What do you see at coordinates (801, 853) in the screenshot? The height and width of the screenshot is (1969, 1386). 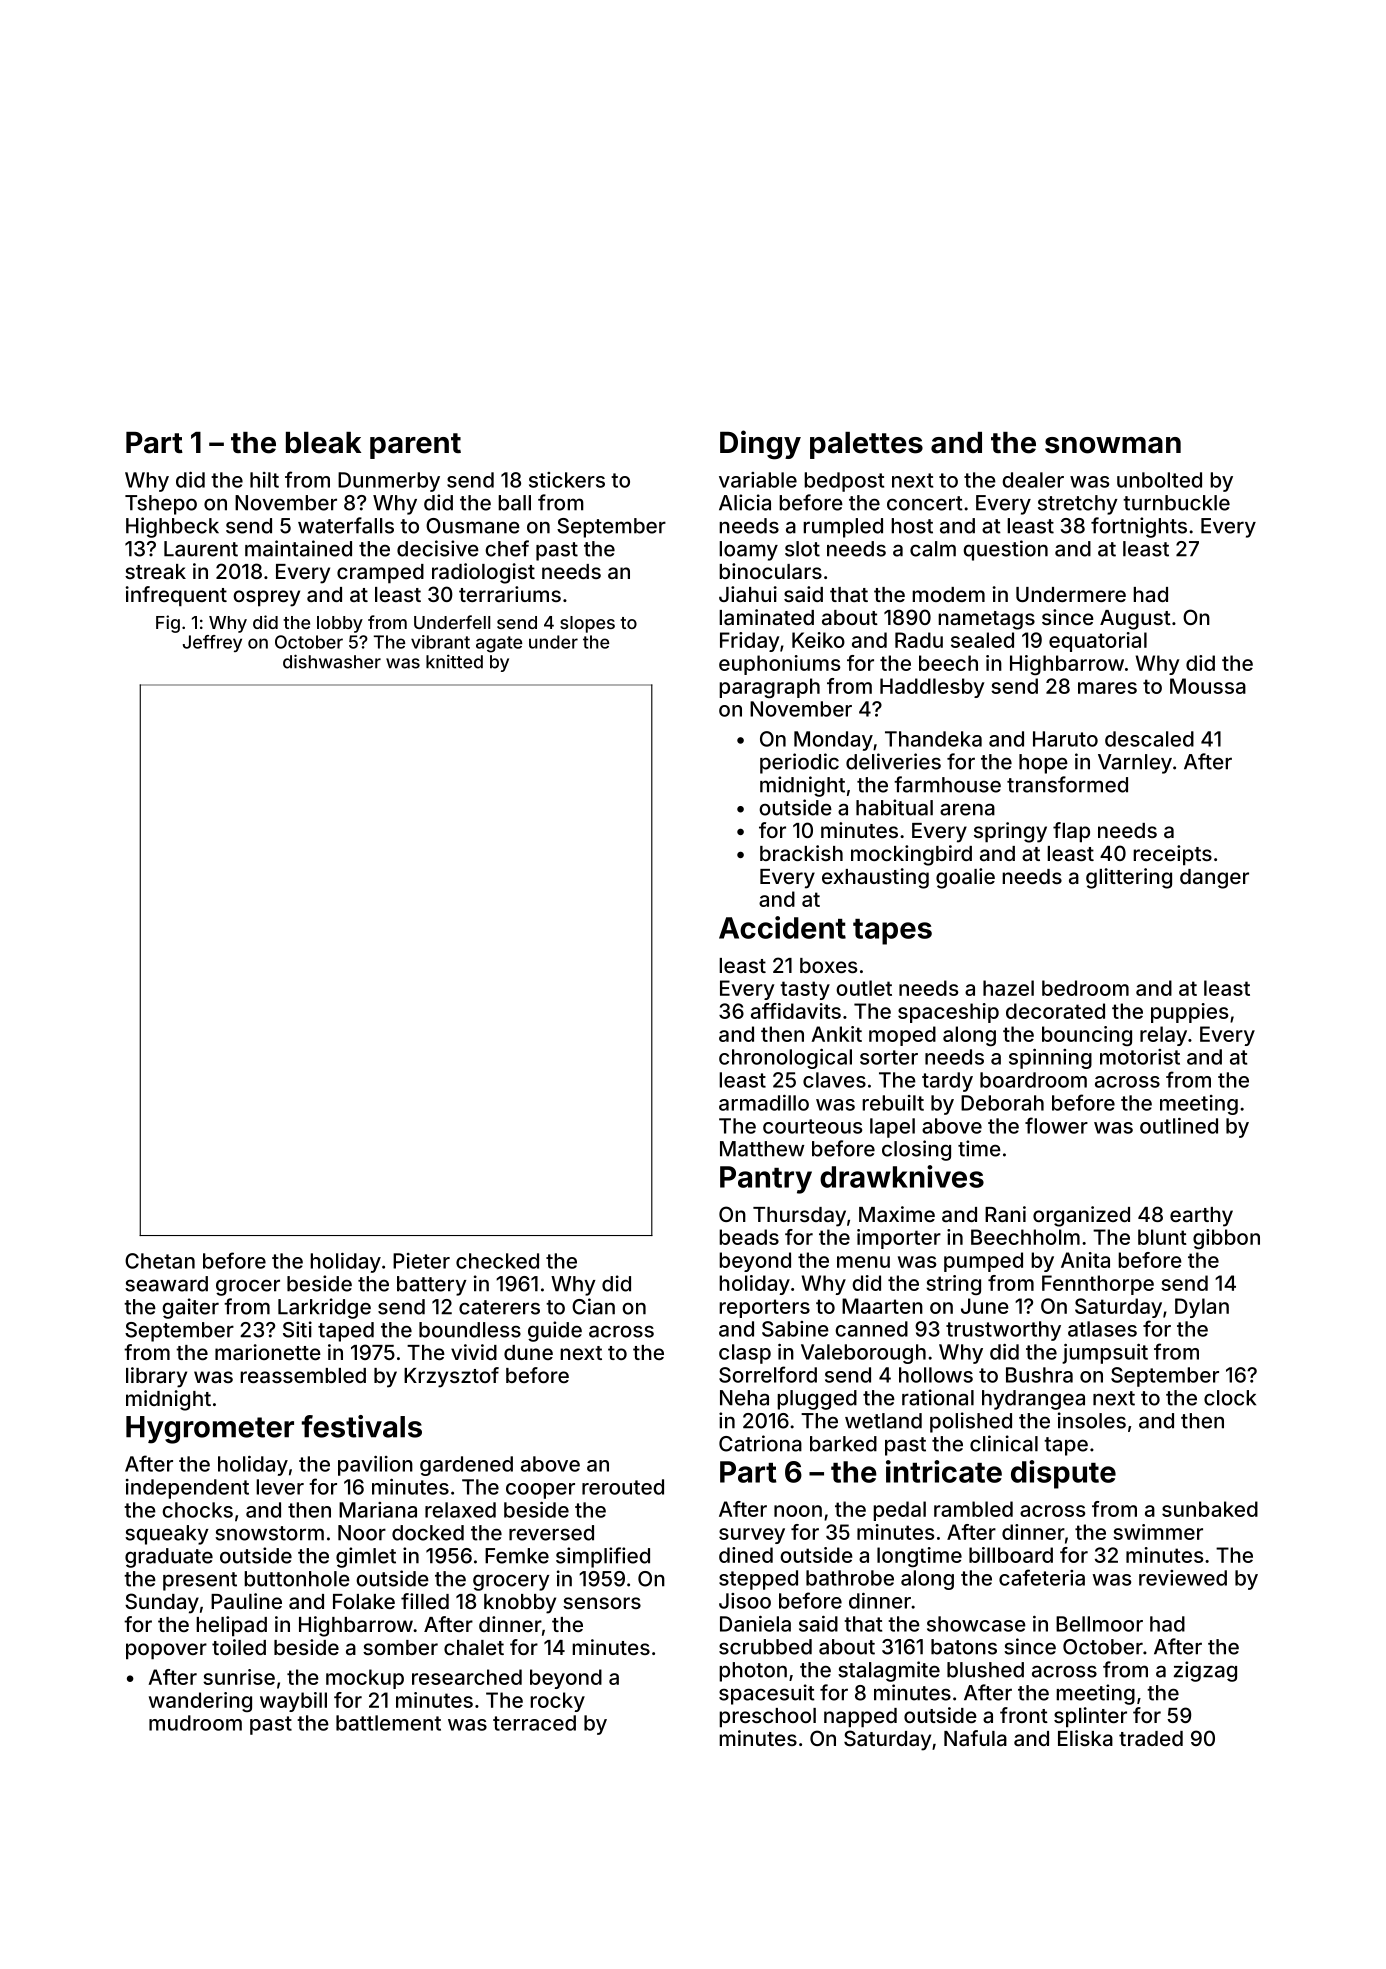 I see `brackish` at bounding box center [801, 853].
